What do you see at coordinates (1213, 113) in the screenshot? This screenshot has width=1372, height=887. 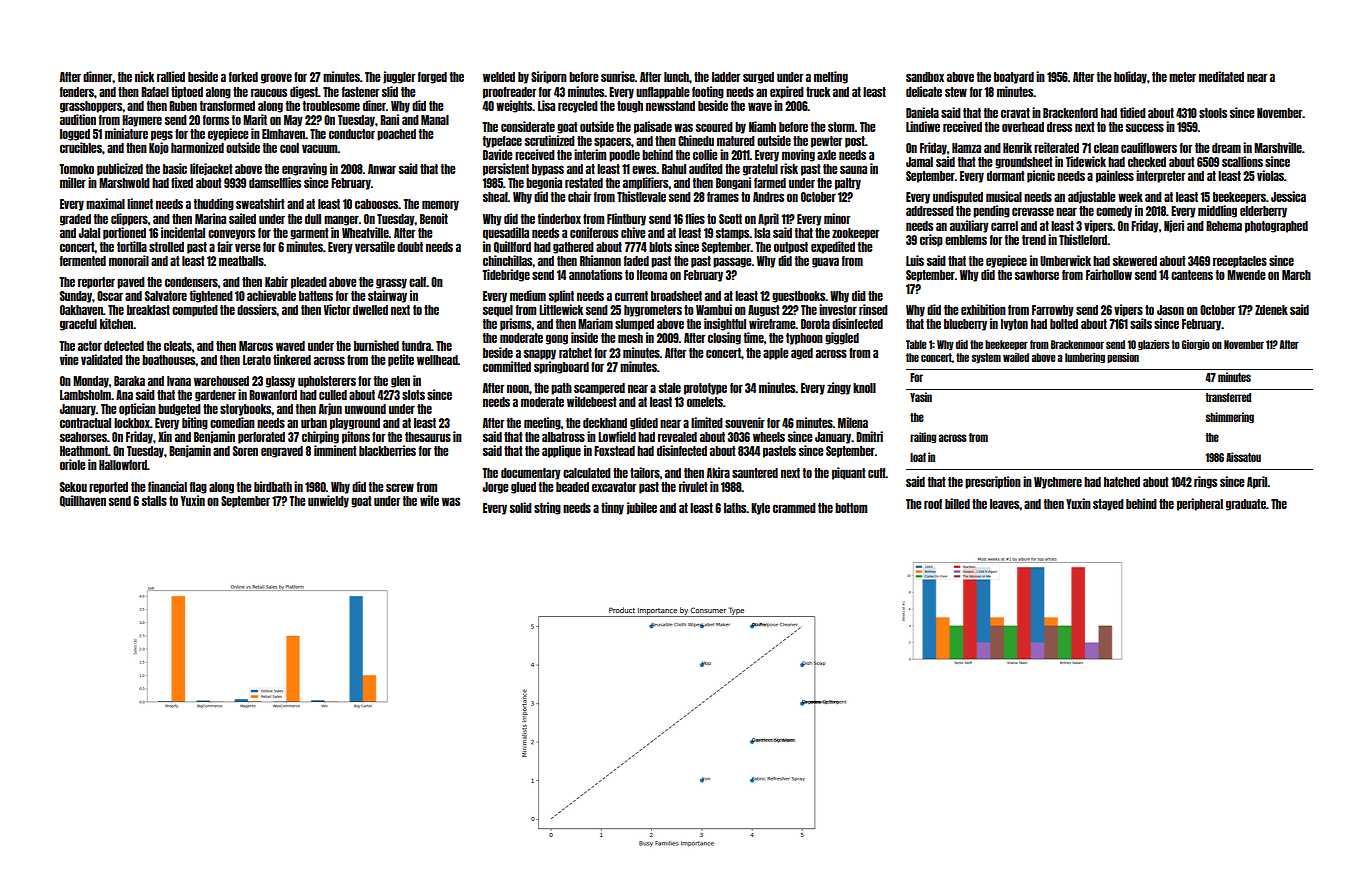 I see `stools` at bounding box center [1213, 113].
